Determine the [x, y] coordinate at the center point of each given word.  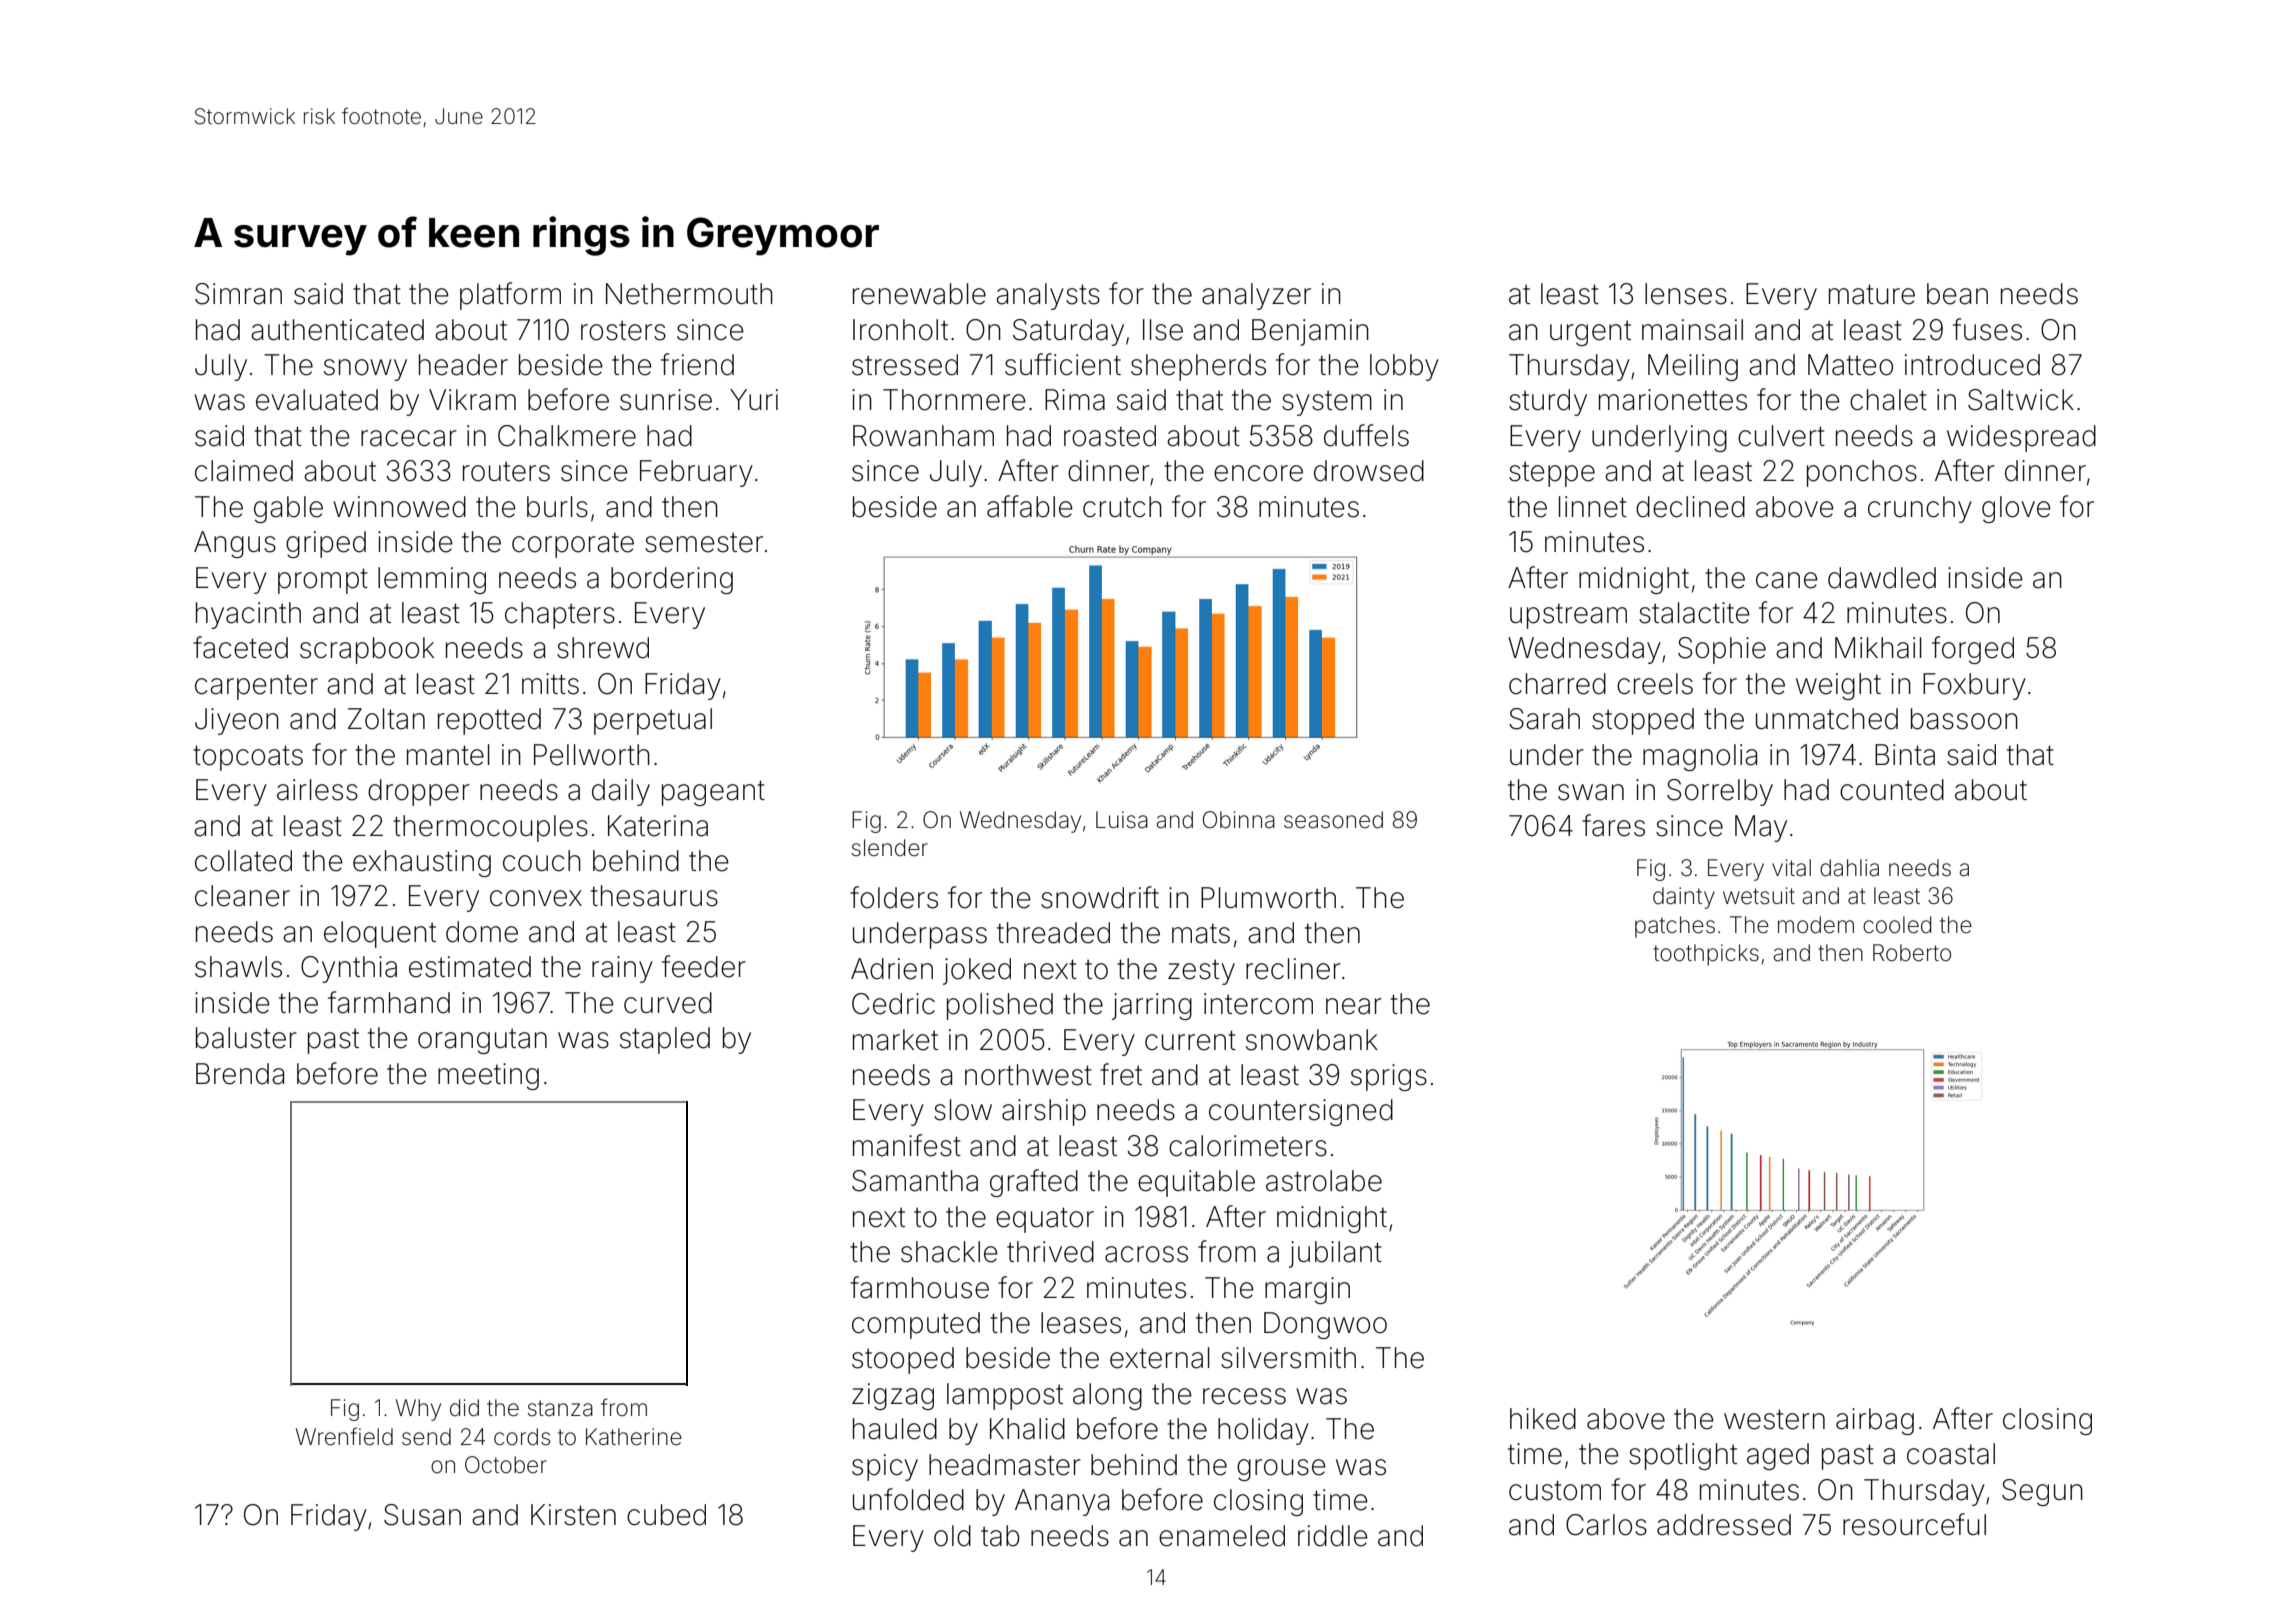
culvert [1781, 436]
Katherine [634, 1437]
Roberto [1912, 953]
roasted [1110, 436]
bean [1957, 294]
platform [510, 296]
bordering [672, 580]
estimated [470, 967]
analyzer [1256, 296]
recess [1244, 1396]
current [1190, 1040]
